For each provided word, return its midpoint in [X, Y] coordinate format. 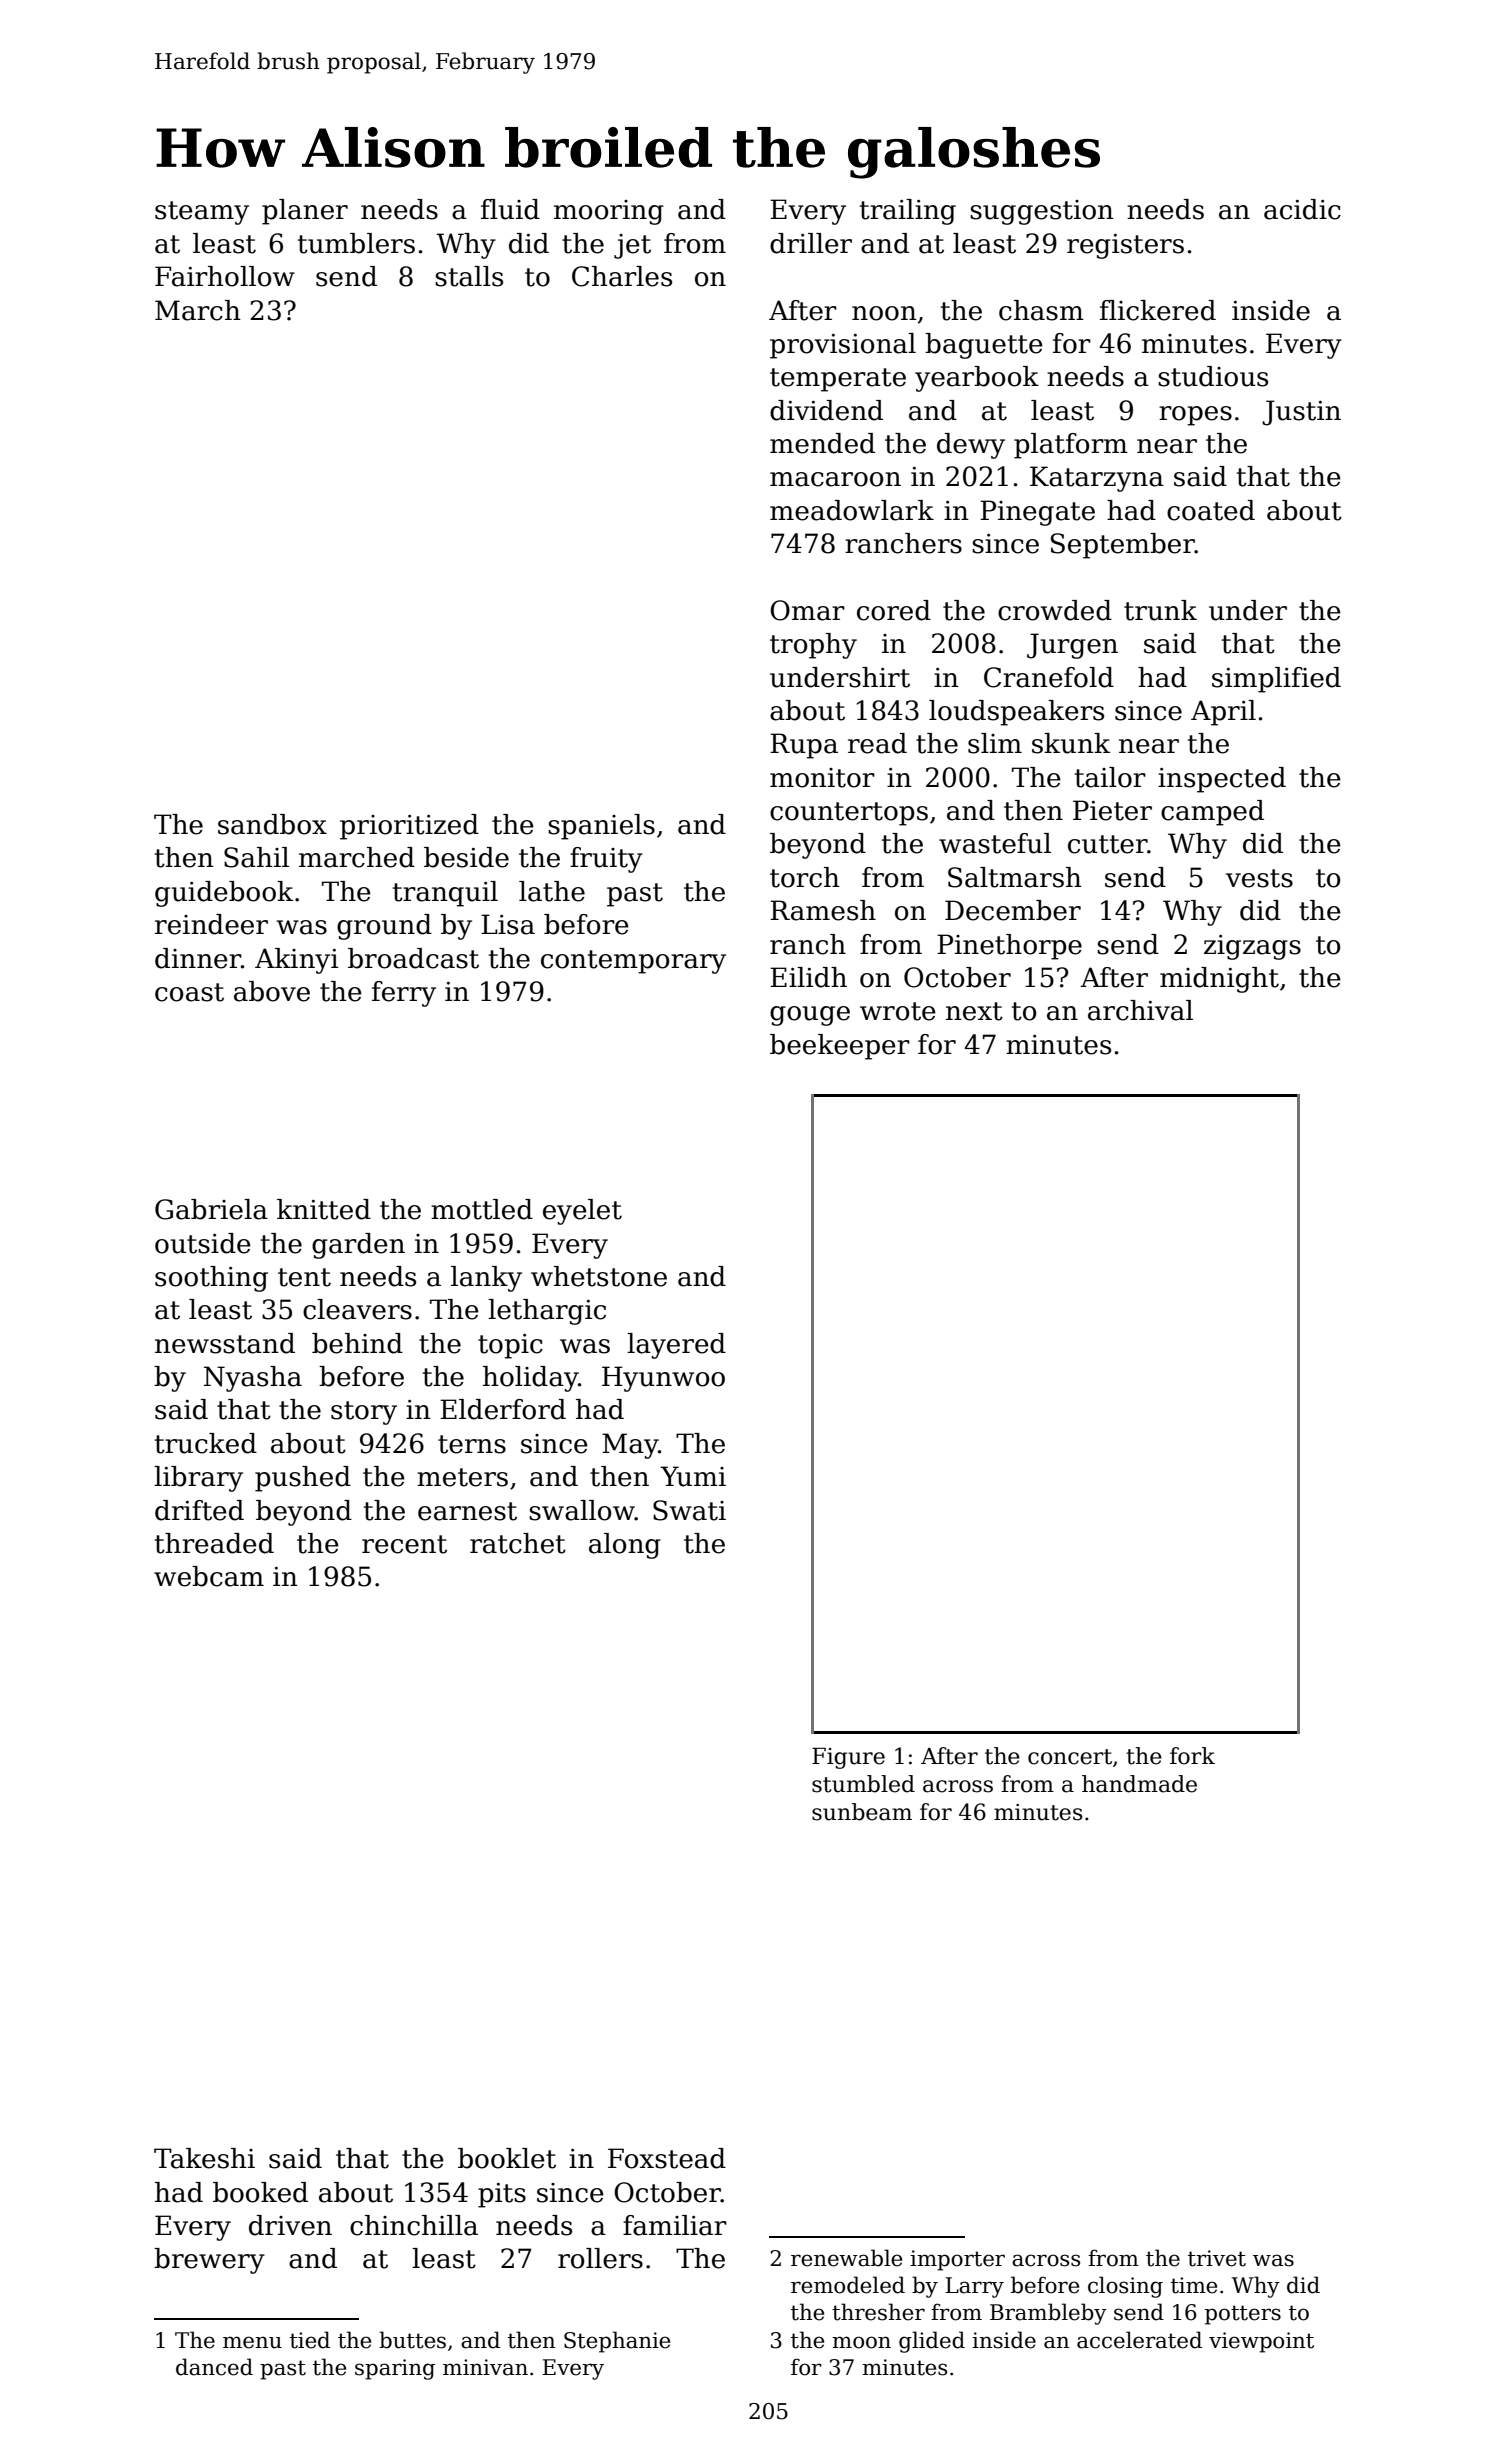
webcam [209, 1576]
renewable [846, 2258]
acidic [1302, 209]
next [974, 1011]
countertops [849, 814]
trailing [908, 212]
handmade [1139, 1784]
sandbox [272, 824]
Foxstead [667, 2158]
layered [676, 1346]
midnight [1219, 980]
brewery [209, 2261]
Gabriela [211, 1209]
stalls [469, 276]
